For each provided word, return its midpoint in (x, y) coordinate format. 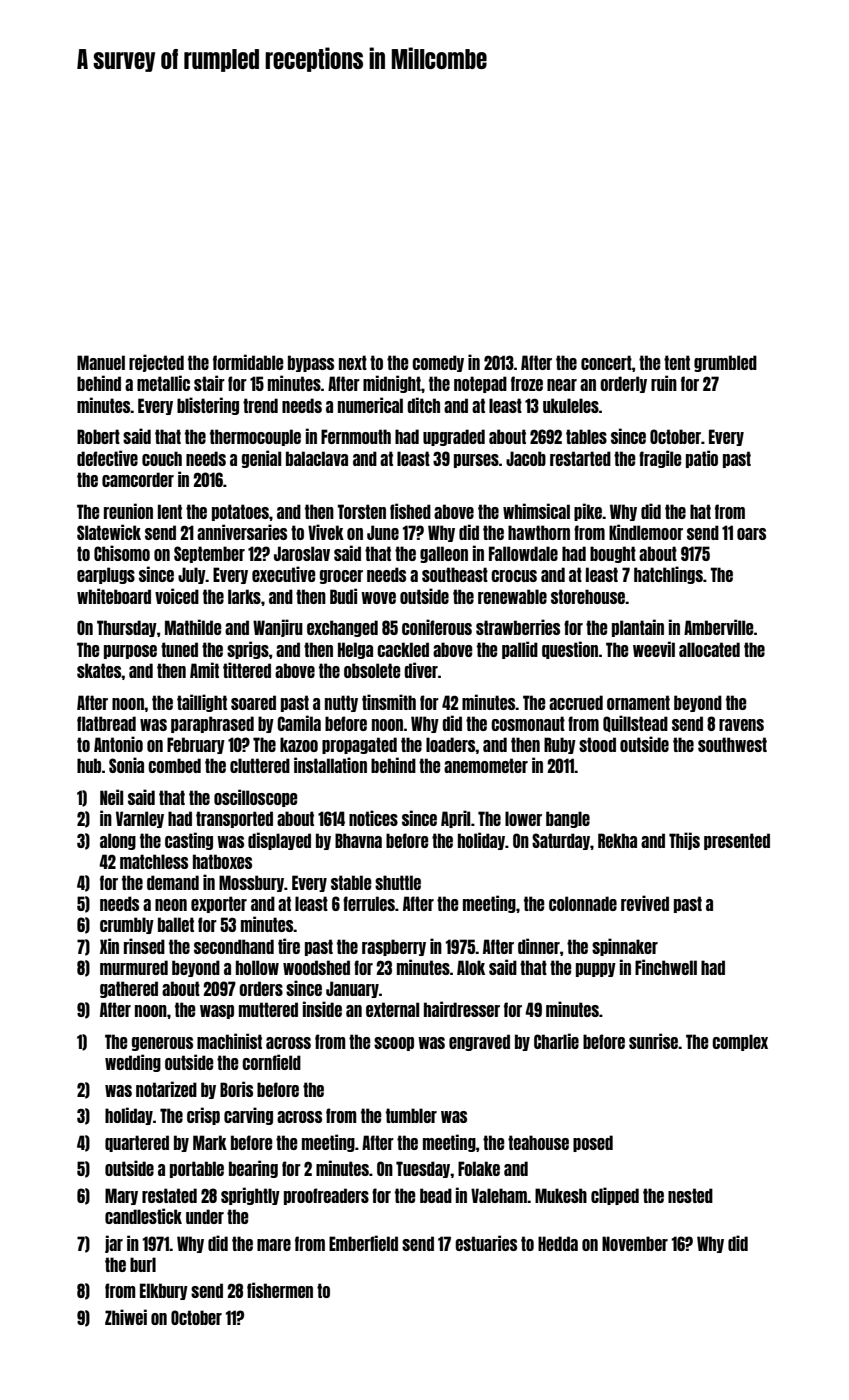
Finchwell (666, 967)
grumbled (725, 363)
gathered (129, 989)
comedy (438, 363)
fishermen (280, 1290)
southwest (732, 744)
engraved (479, 1042)
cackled (403, 649)
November (635, 1243)
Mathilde (193, 627)
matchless (154, 861)
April (455, 819)
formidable (248, 362)
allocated (709, 649)
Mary (121, 1196)
